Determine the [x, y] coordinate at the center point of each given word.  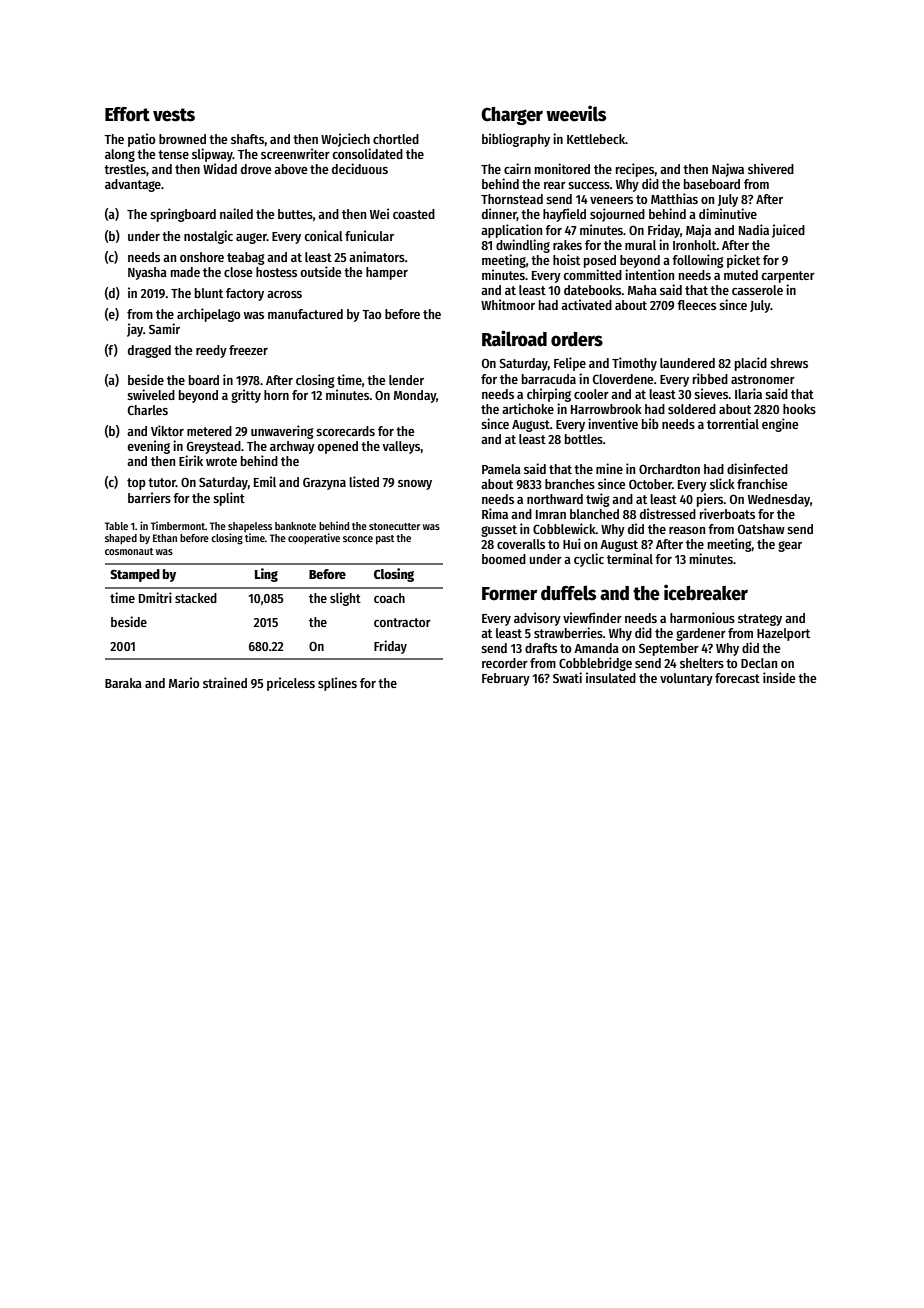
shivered [771, 168]
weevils [576, 113]
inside [779, 677]
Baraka [123, 683]
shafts [247, 139]
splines [337, 684]
